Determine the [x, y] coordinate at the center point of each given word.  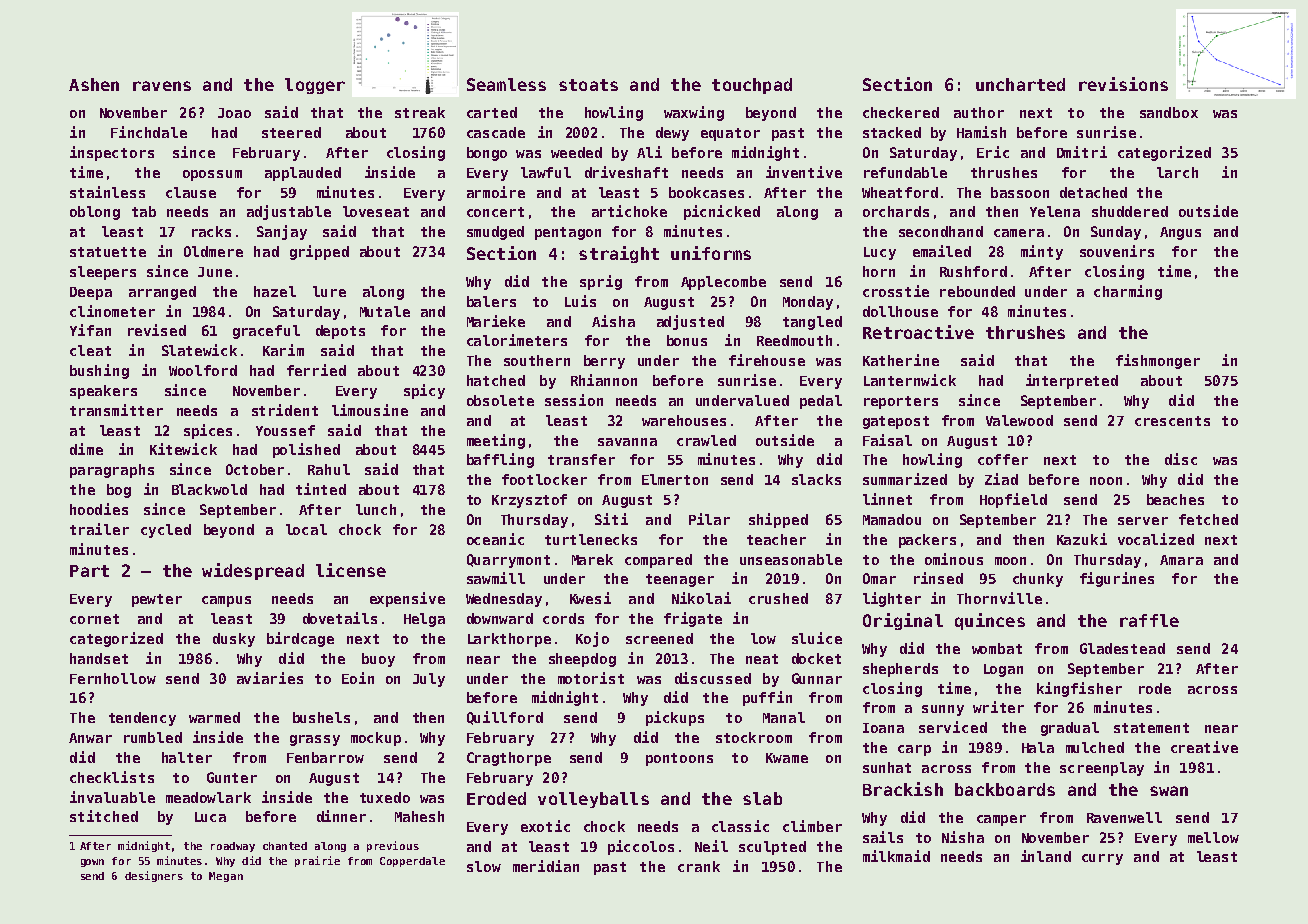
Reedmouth [794, 340]
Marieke [496, 321]
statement [1151, 728]
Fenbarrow [325, 757]
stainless [107, 192]
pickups [675, 718]
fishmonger [1158, 361]
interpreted [1072, 381]
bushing [99, 371]
